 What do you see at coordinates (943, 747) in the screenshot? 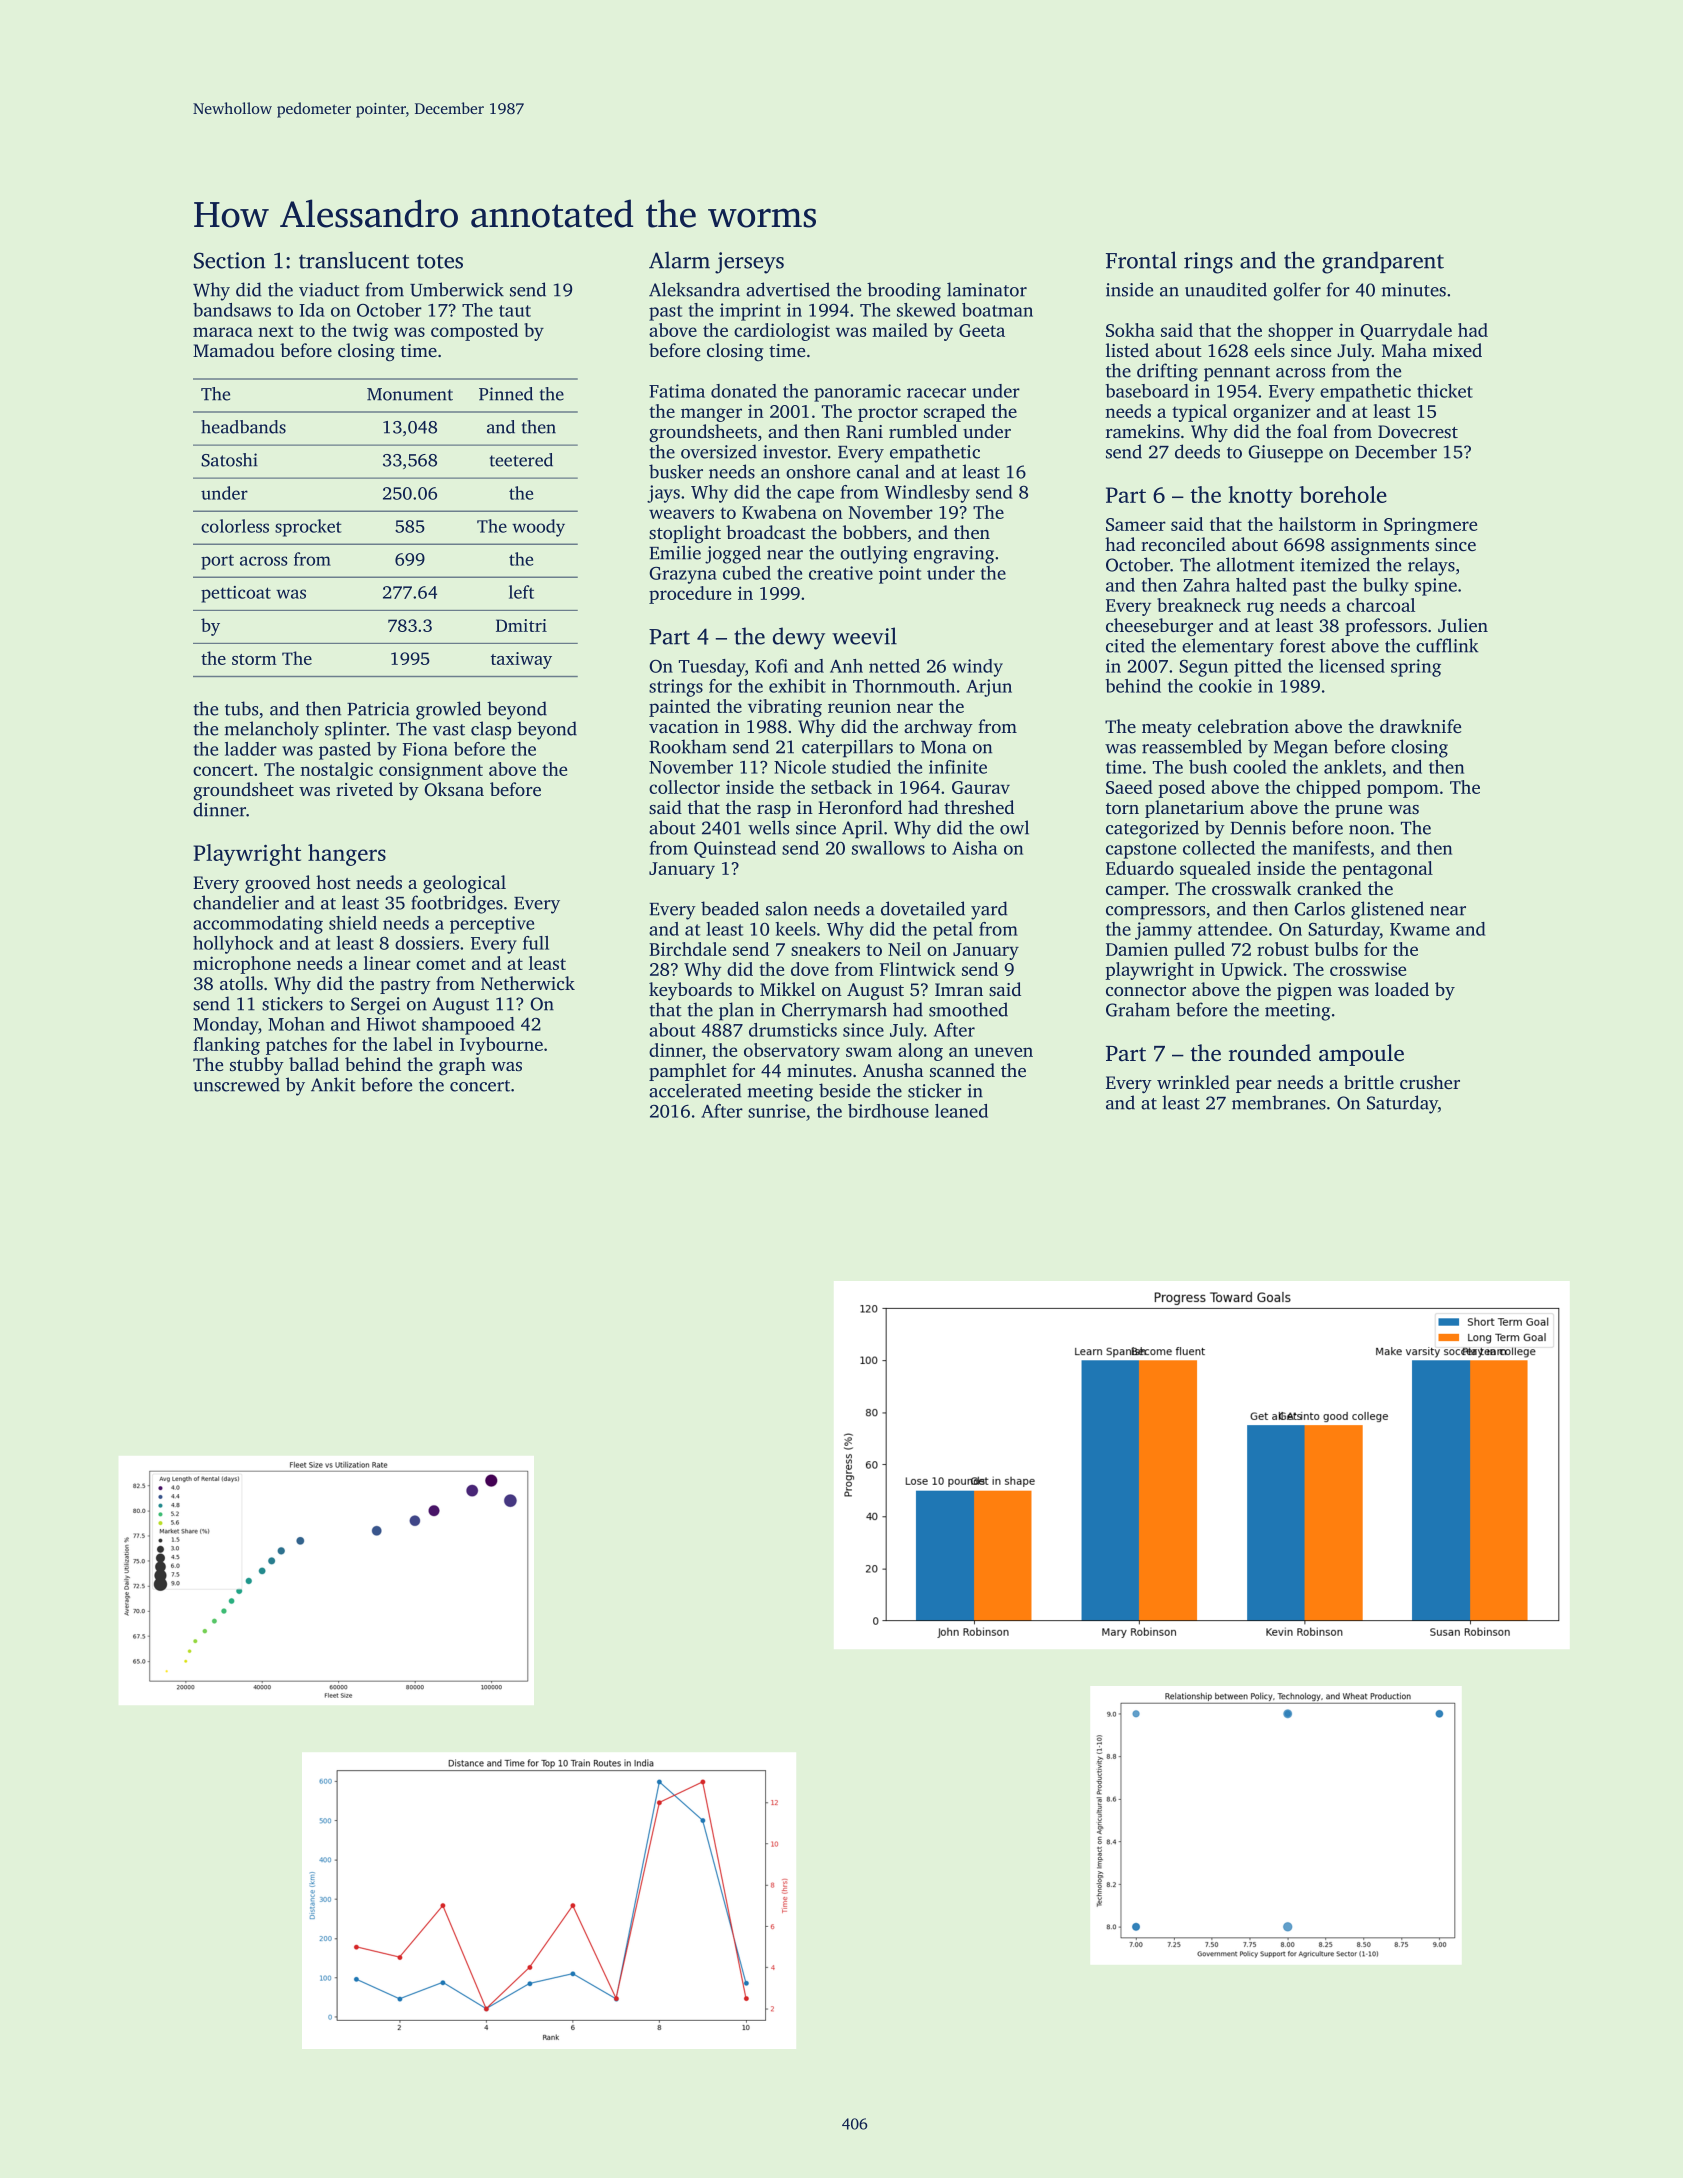
I see `Mona` at bounding box center [943, 747].
